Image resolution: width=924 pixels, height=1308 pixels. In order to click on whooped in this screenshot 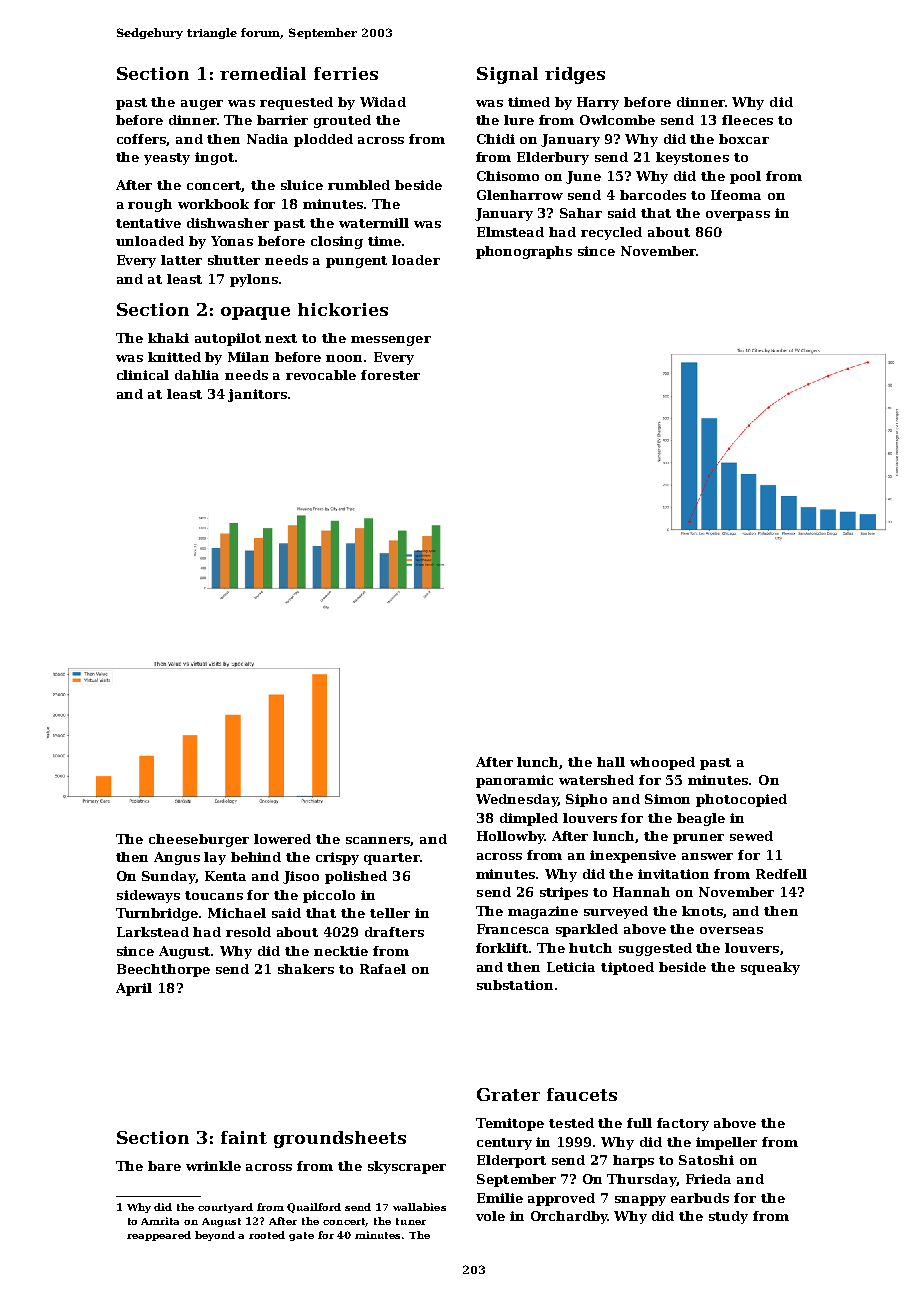, I will do `click(662, 763)`.
